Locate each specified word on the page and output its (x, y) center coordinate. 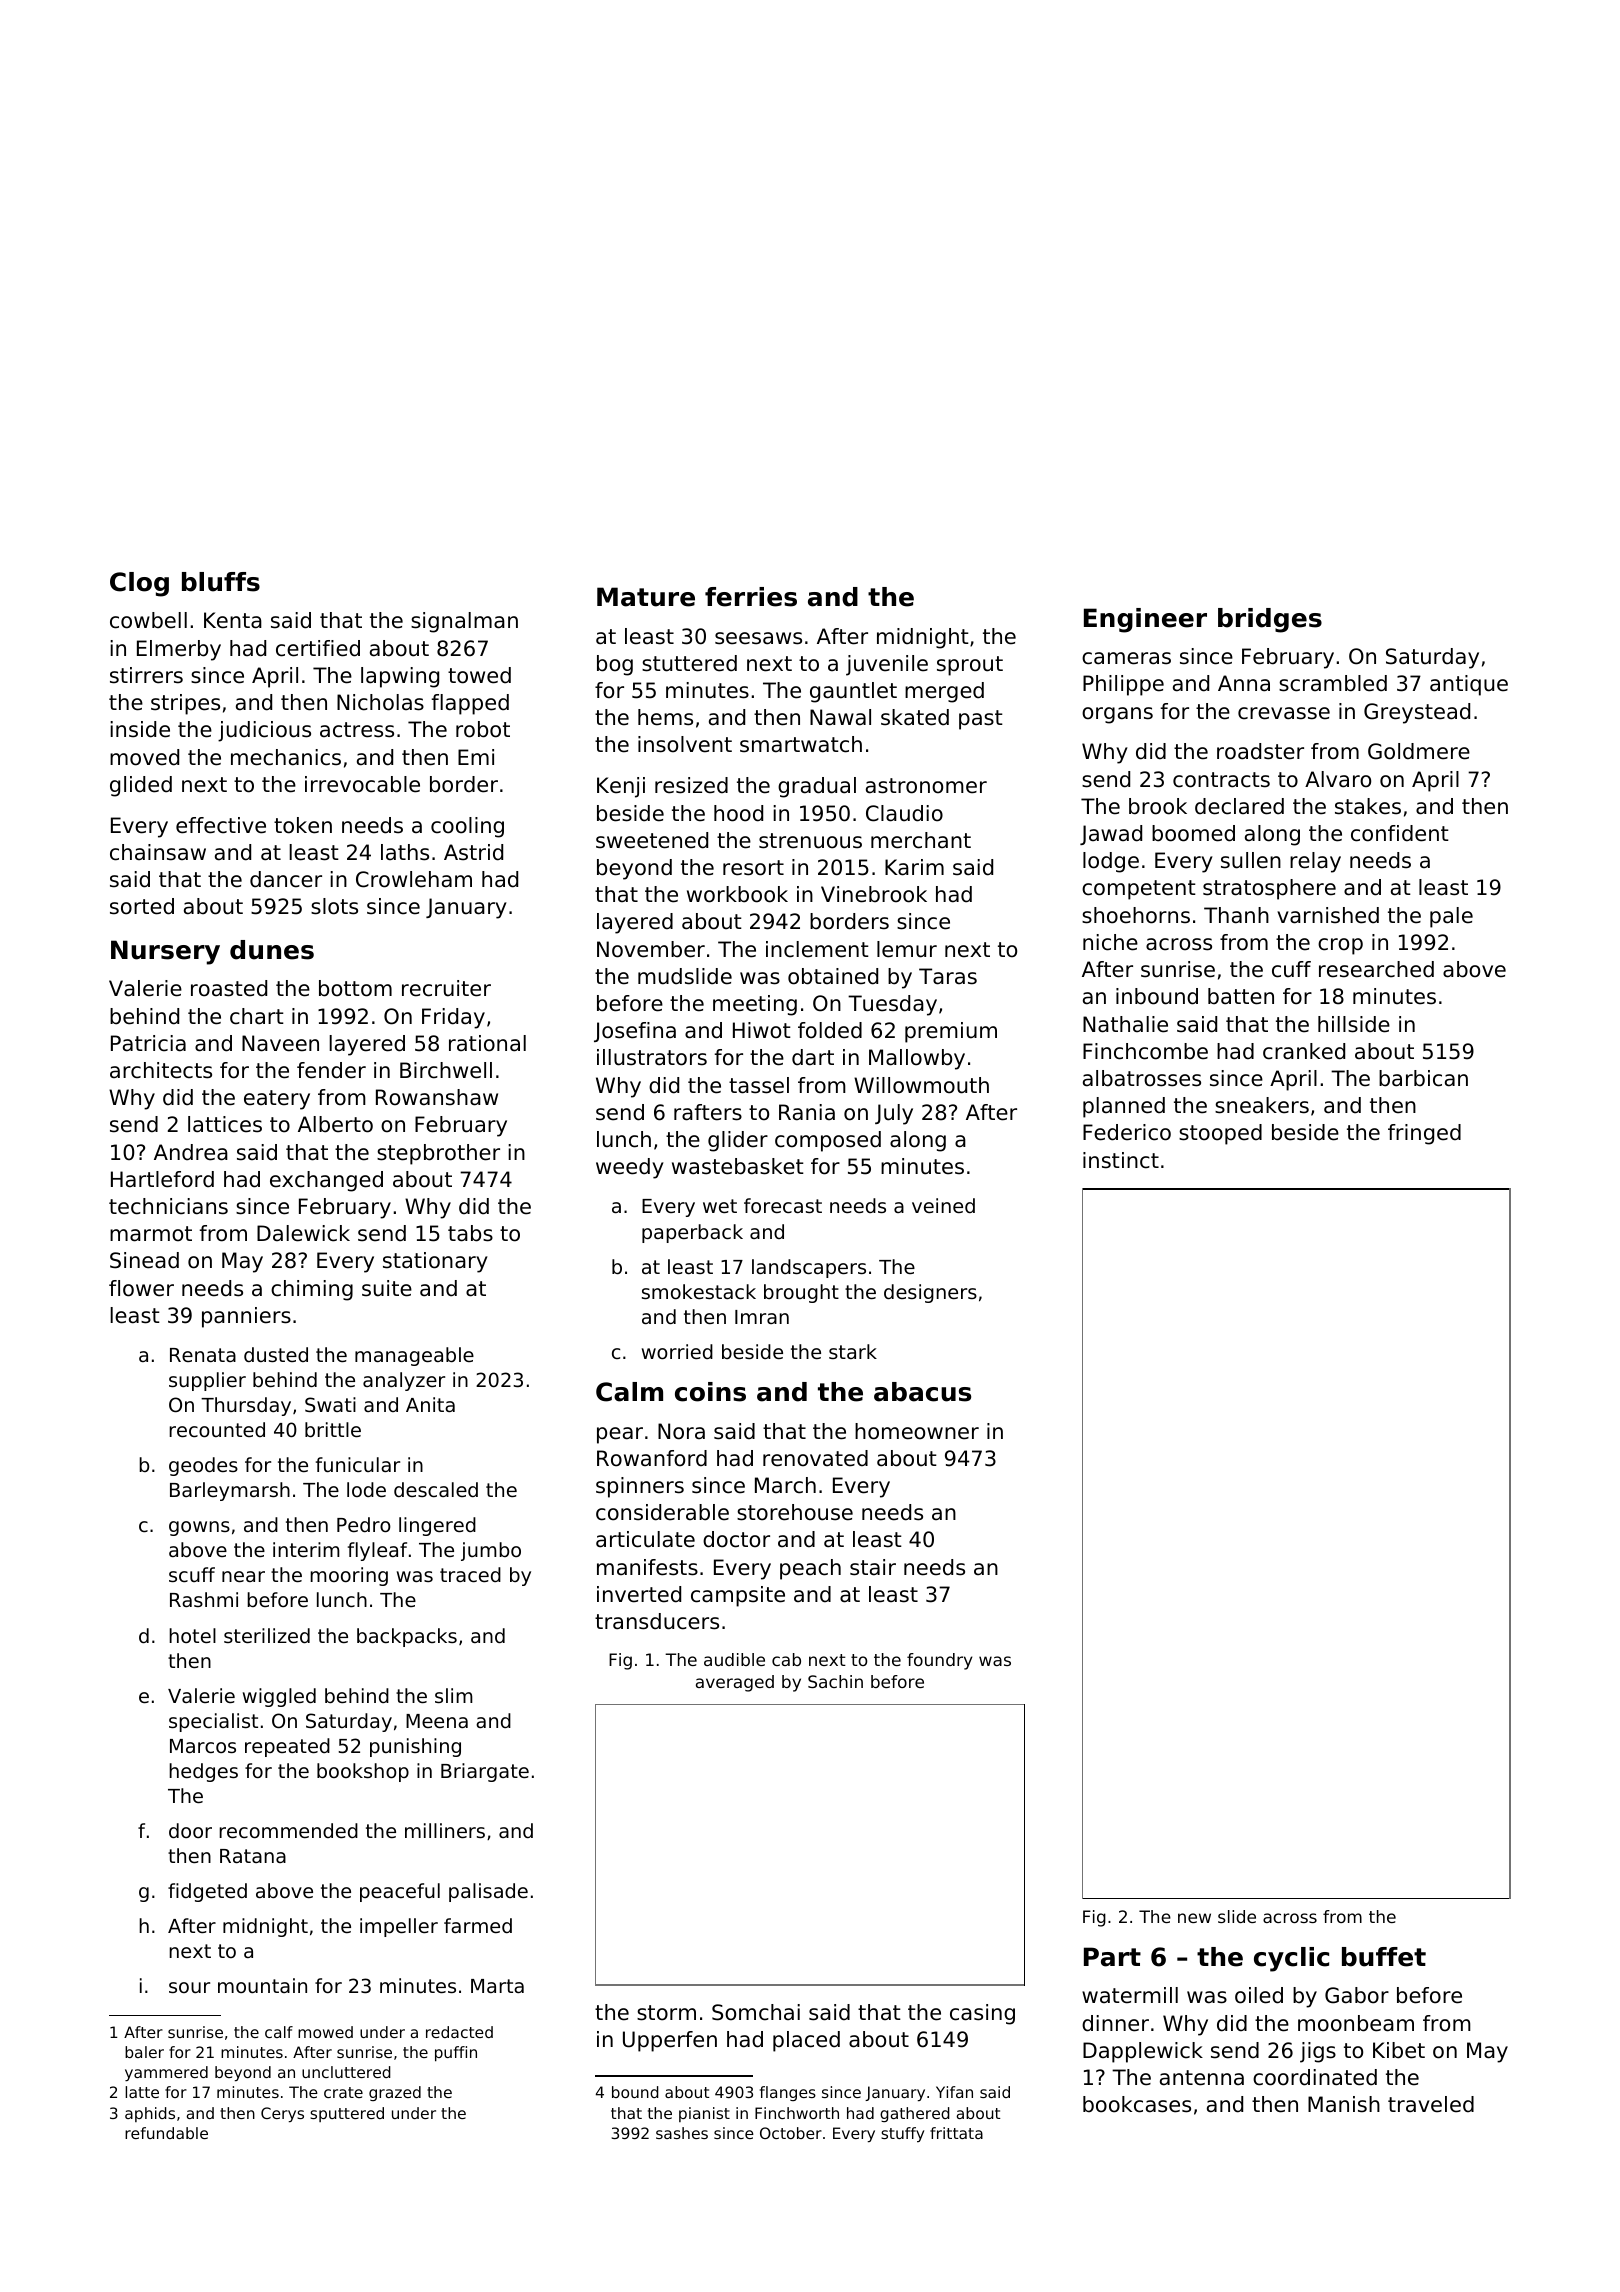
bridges (1270, 620)
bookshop (363, 1772)
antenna (1202, 2078)
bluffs (221, 582)
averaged (735, 1683)
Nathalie (1125, 1024)
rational (487, 1043)
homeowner (917, 1431)
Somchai (756, 2012)
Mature (646, 597)
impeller (399, 1927)
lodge (1111, 862)
